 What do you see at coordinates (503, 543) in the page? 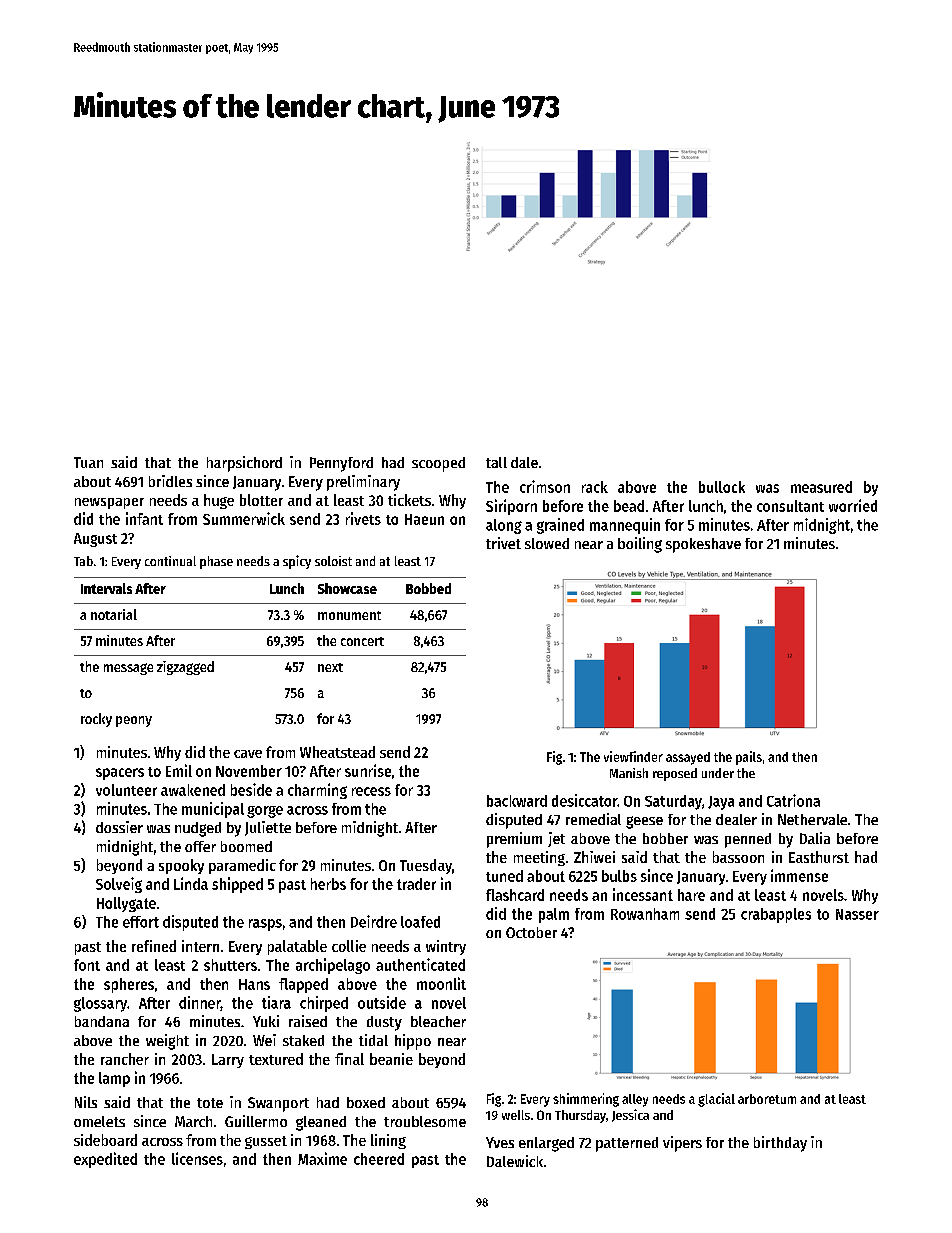
I see `trivet` at bounding box center [503, 543].
